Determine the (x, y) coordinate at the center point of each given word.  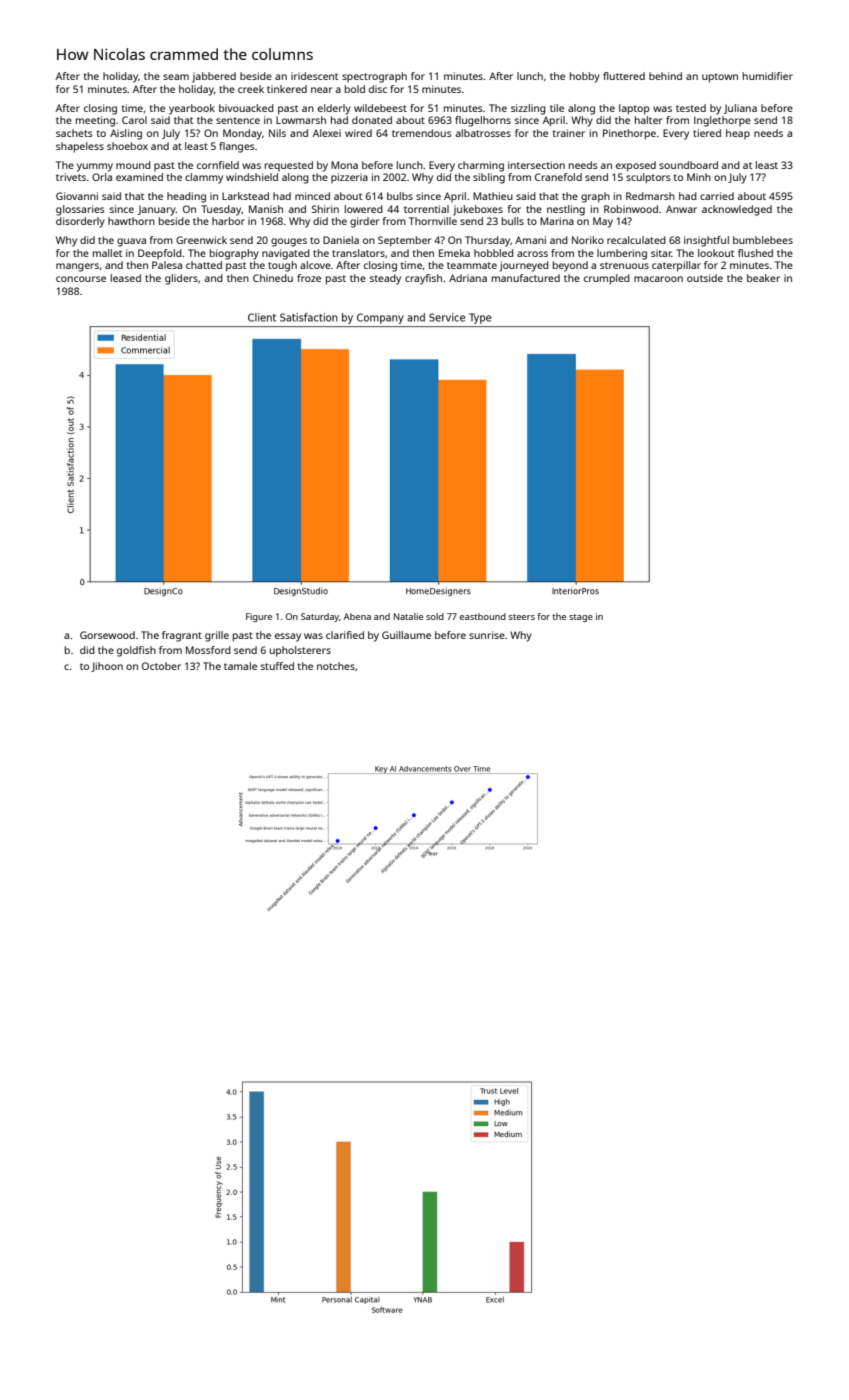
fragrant (182, 636)
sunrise (487, 635)
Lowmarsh (301, 120)
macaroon (658, 279)
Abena (357, 616)
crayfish (423, 279)
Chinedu (273, 278)
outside (705, 278)
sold (435, 616)
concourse (81, 279)
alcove (315, 265)
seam (176, 77)
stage (581, 618)
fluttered (624, 76)
